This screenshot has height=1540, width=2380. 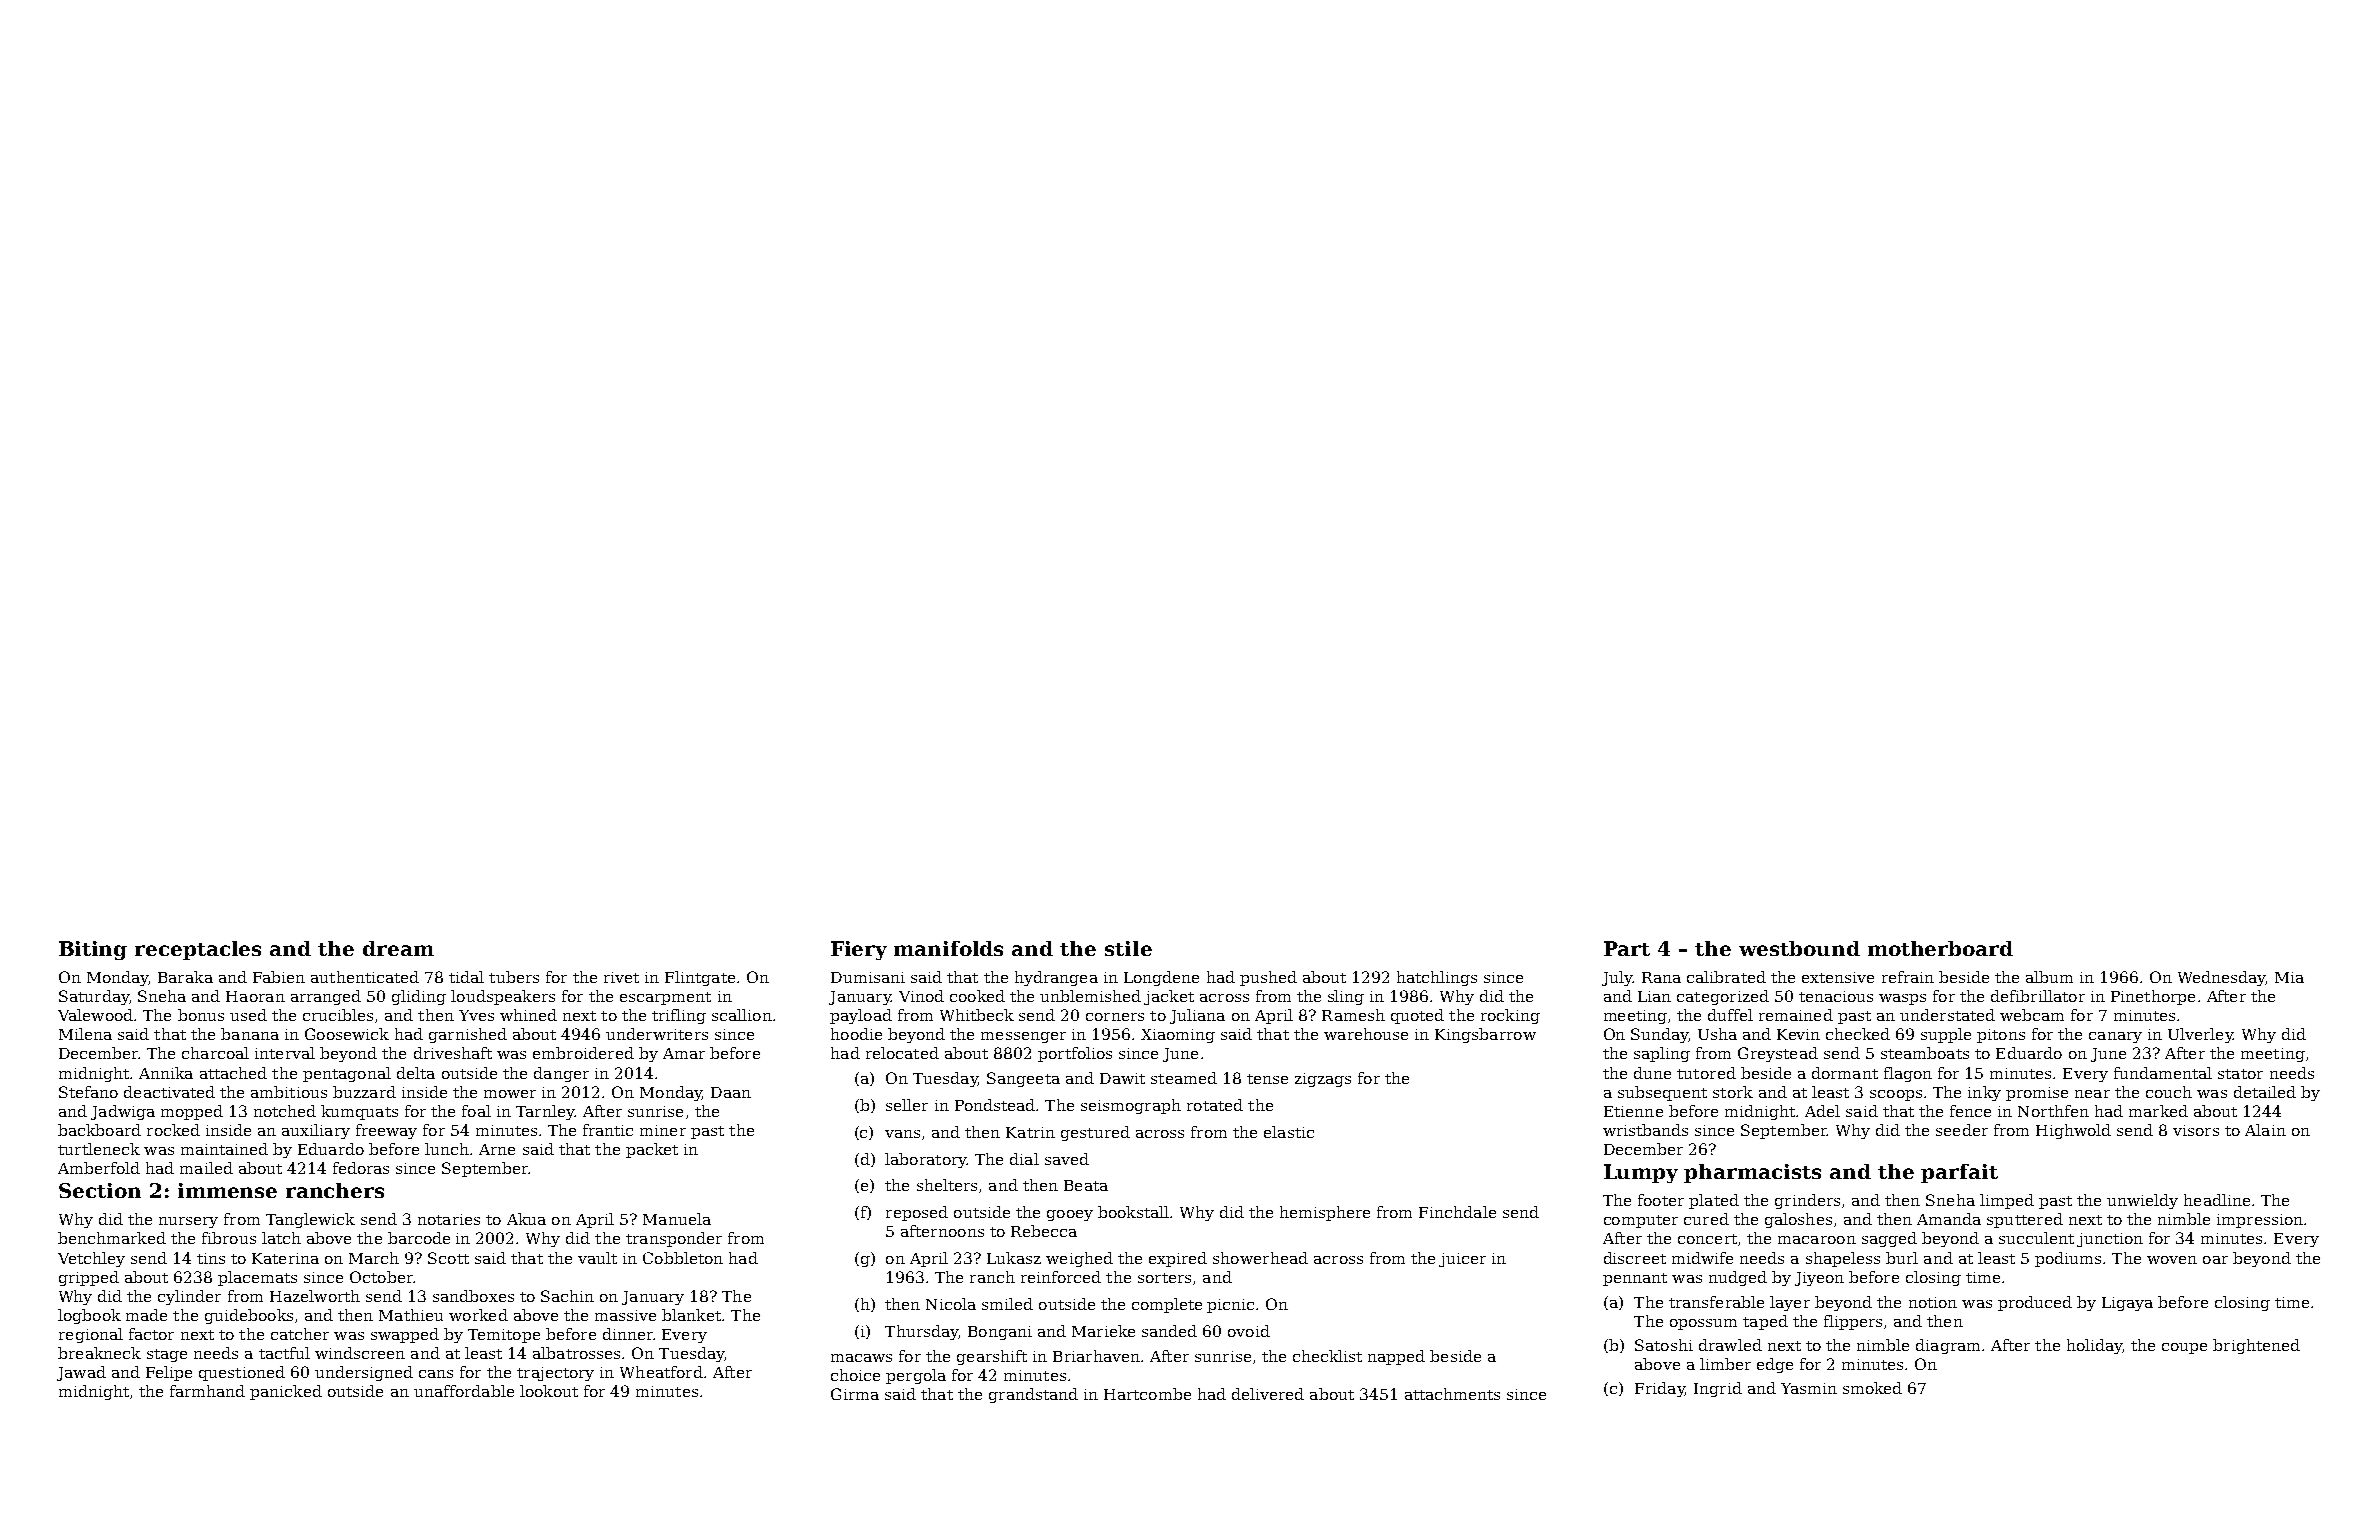 What do you see at coordinates (1510, 1016) in the screenshot?
I see `rocking` at bounding box center [1510, 1016].
